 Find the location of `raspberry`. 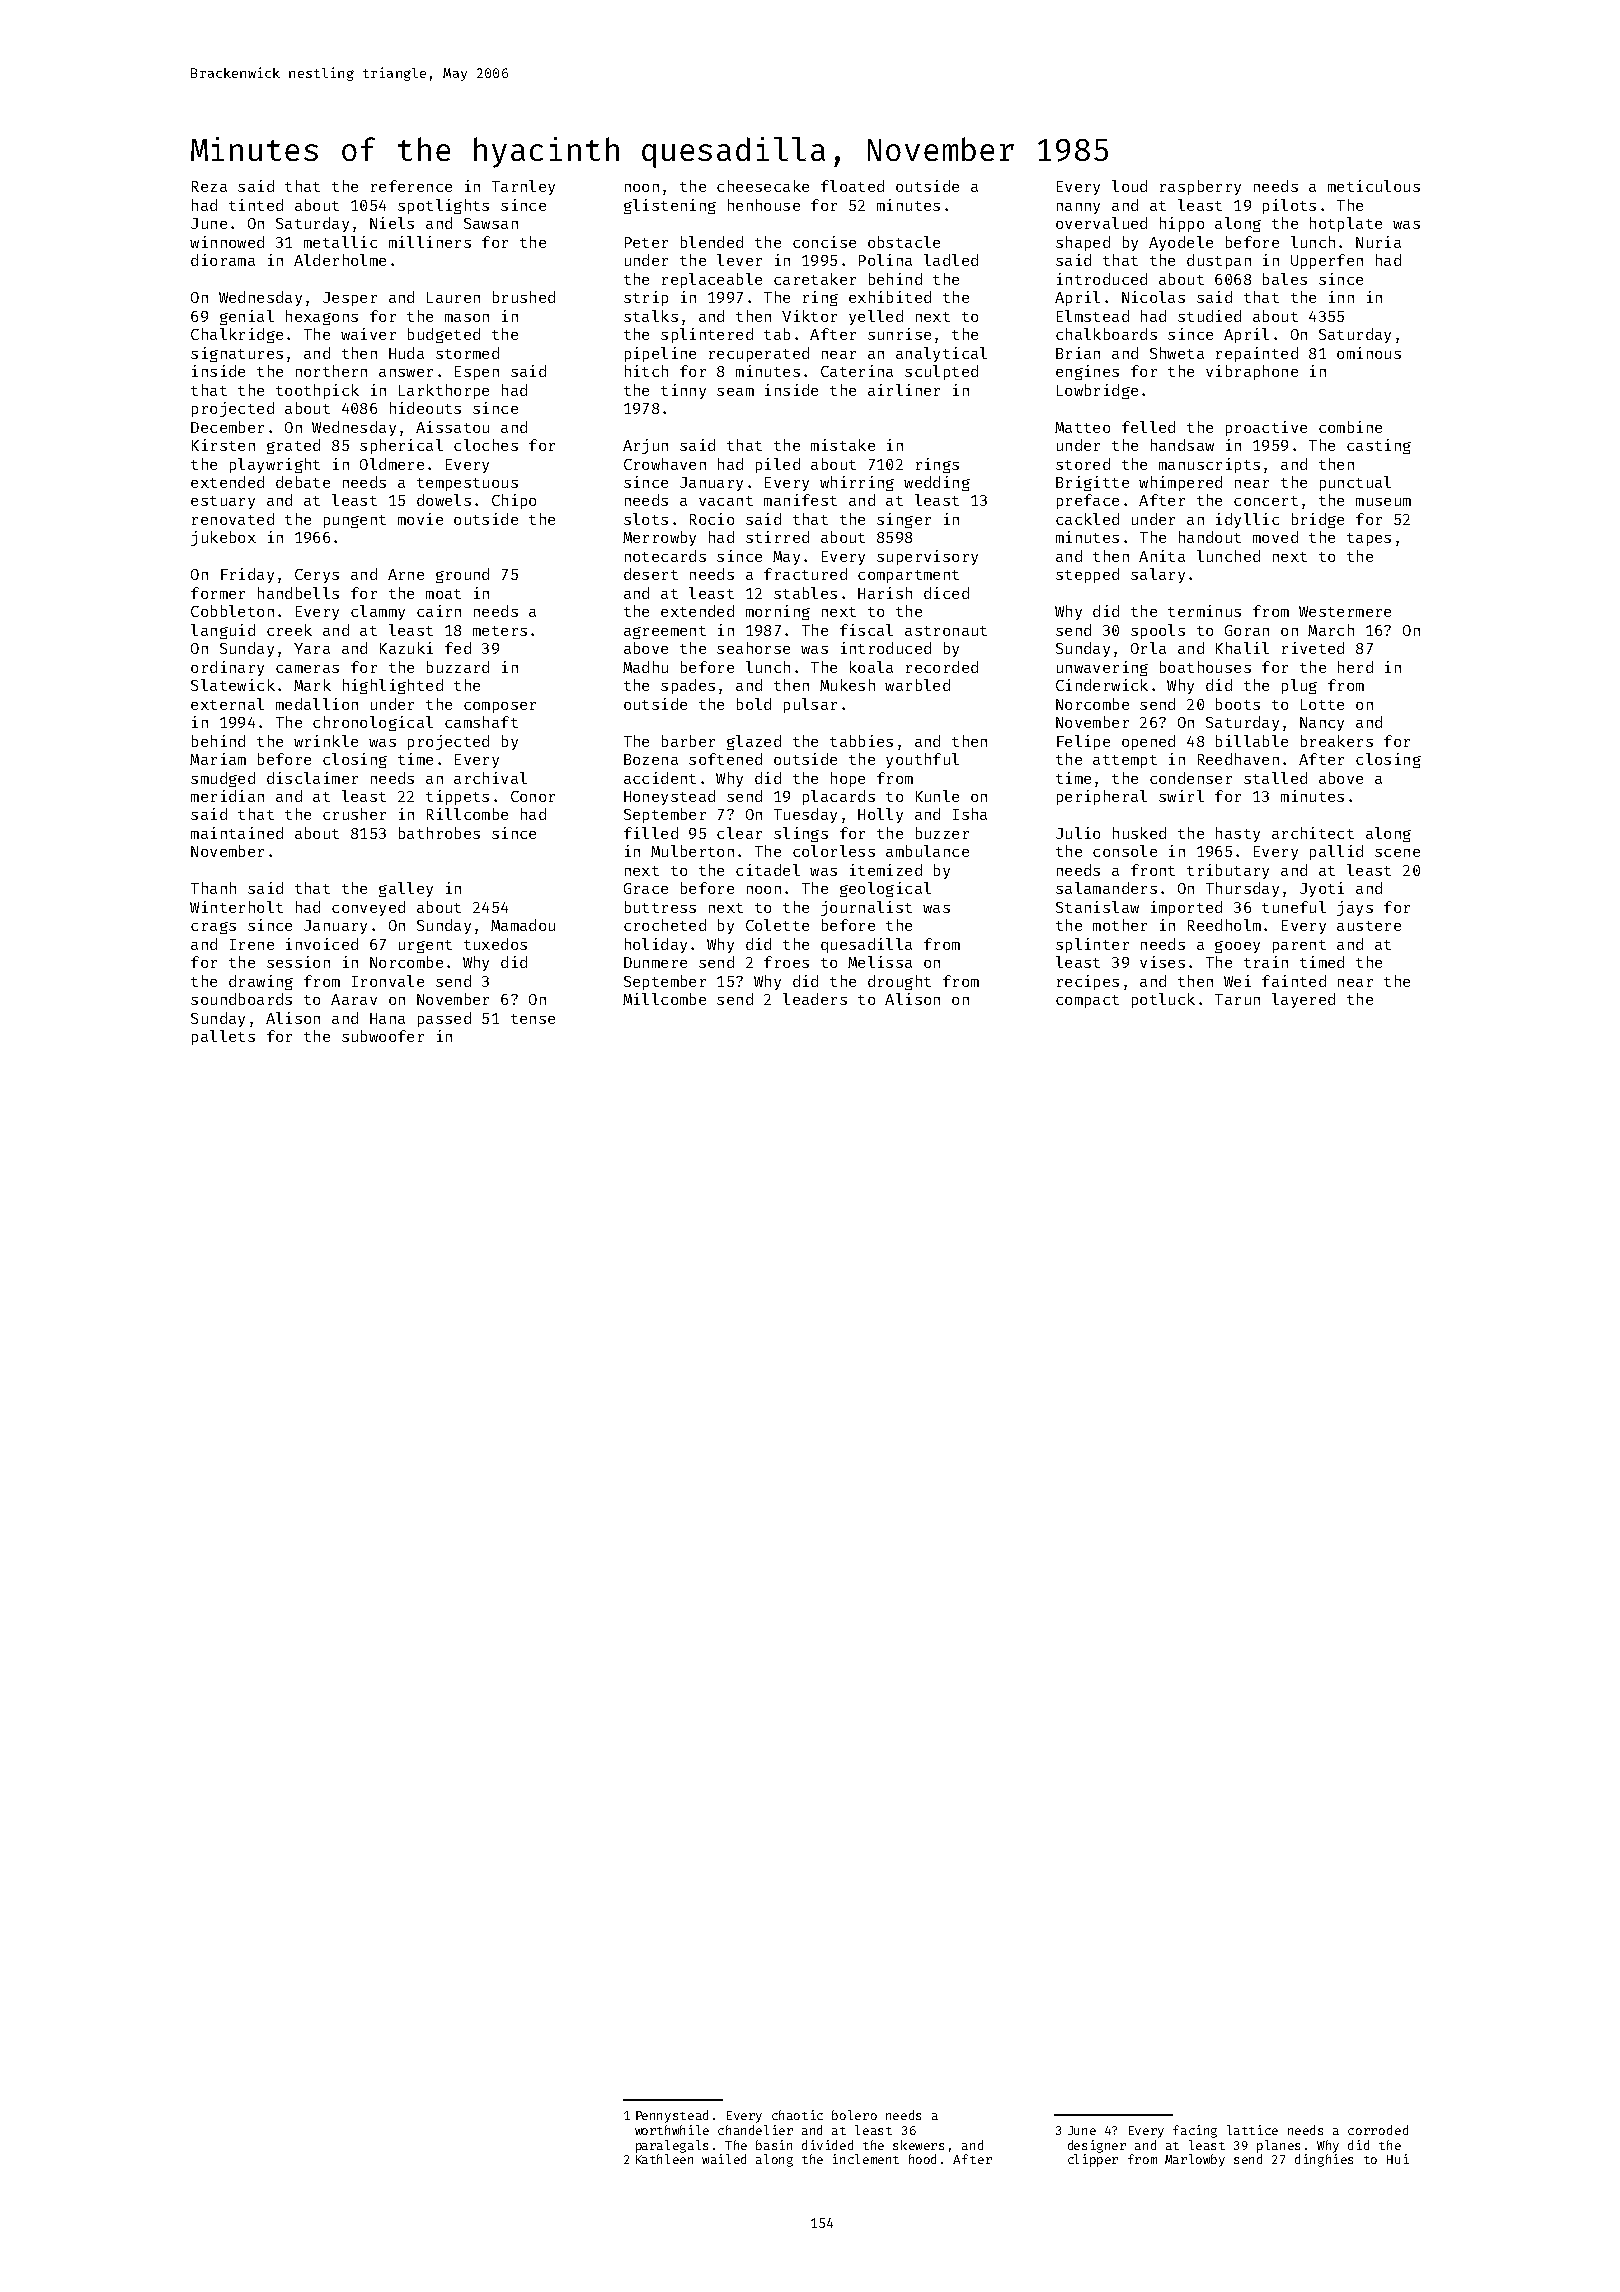

raspberry is located at coordinates (1200, 187).
